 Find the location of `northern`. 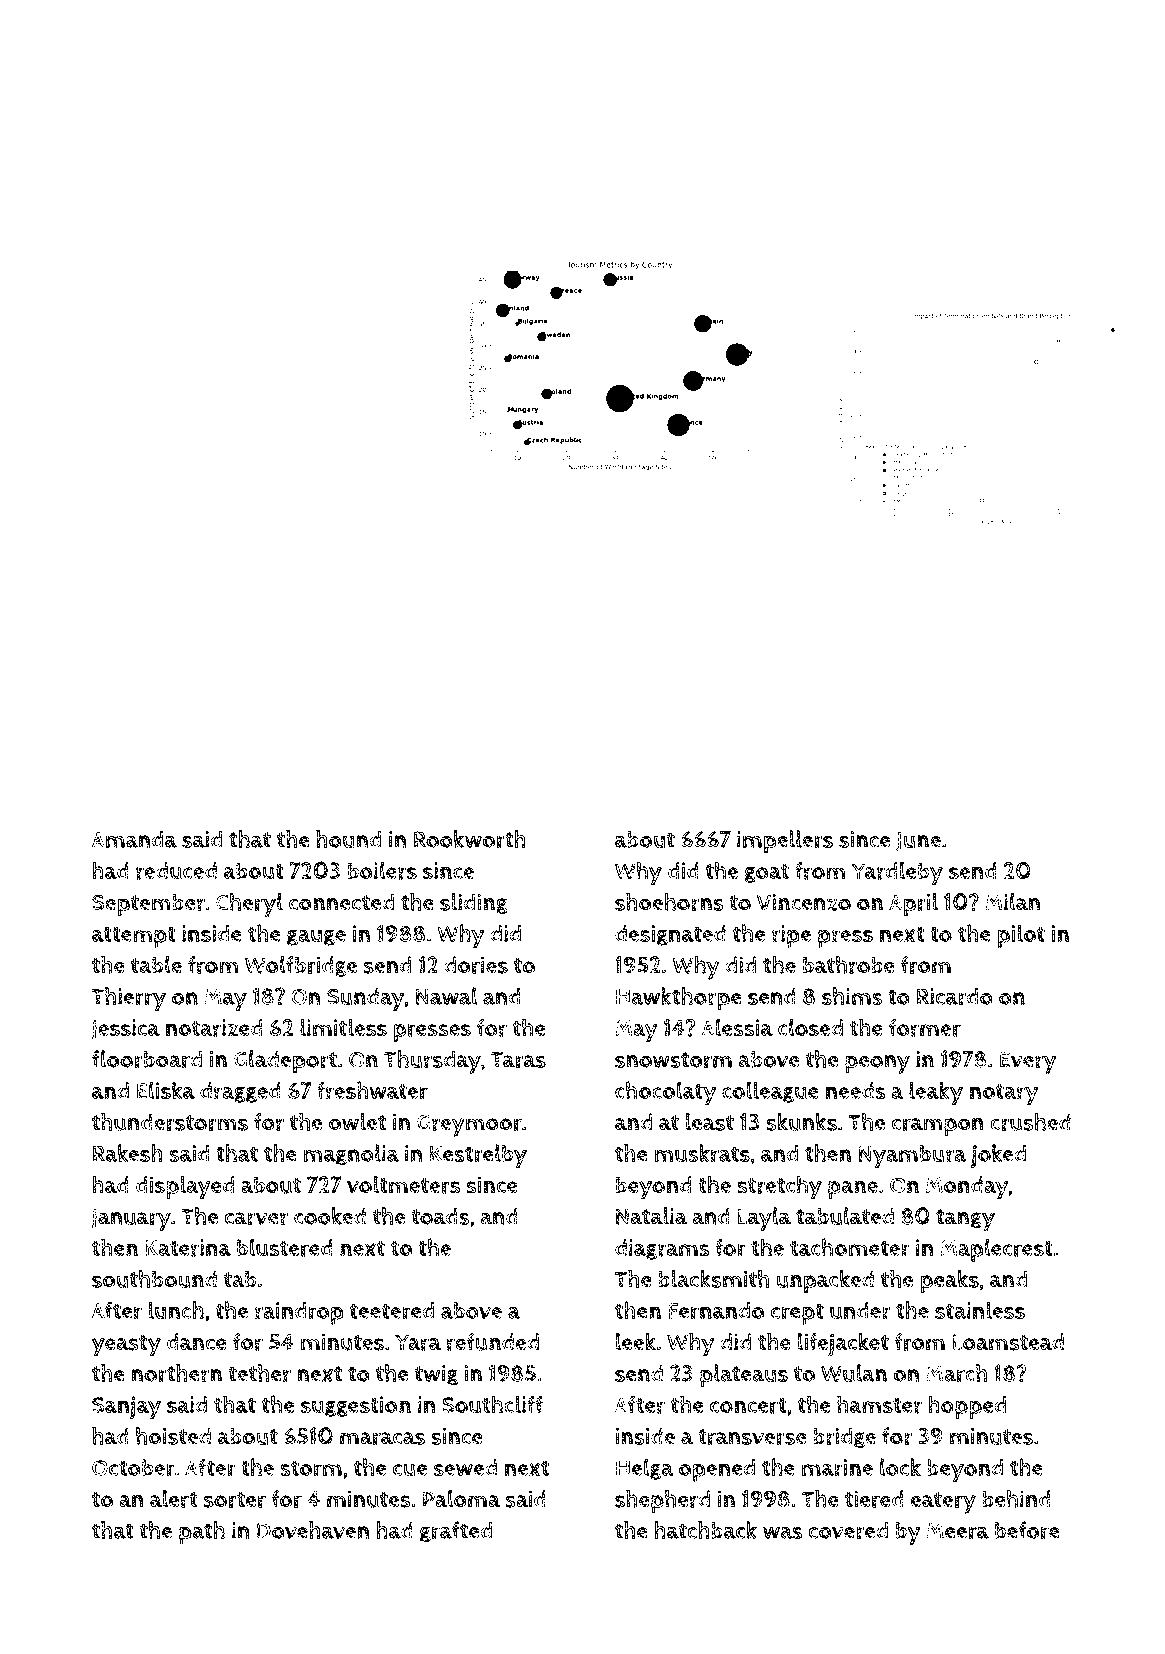

northern is located at coordinates (176, 1373).
